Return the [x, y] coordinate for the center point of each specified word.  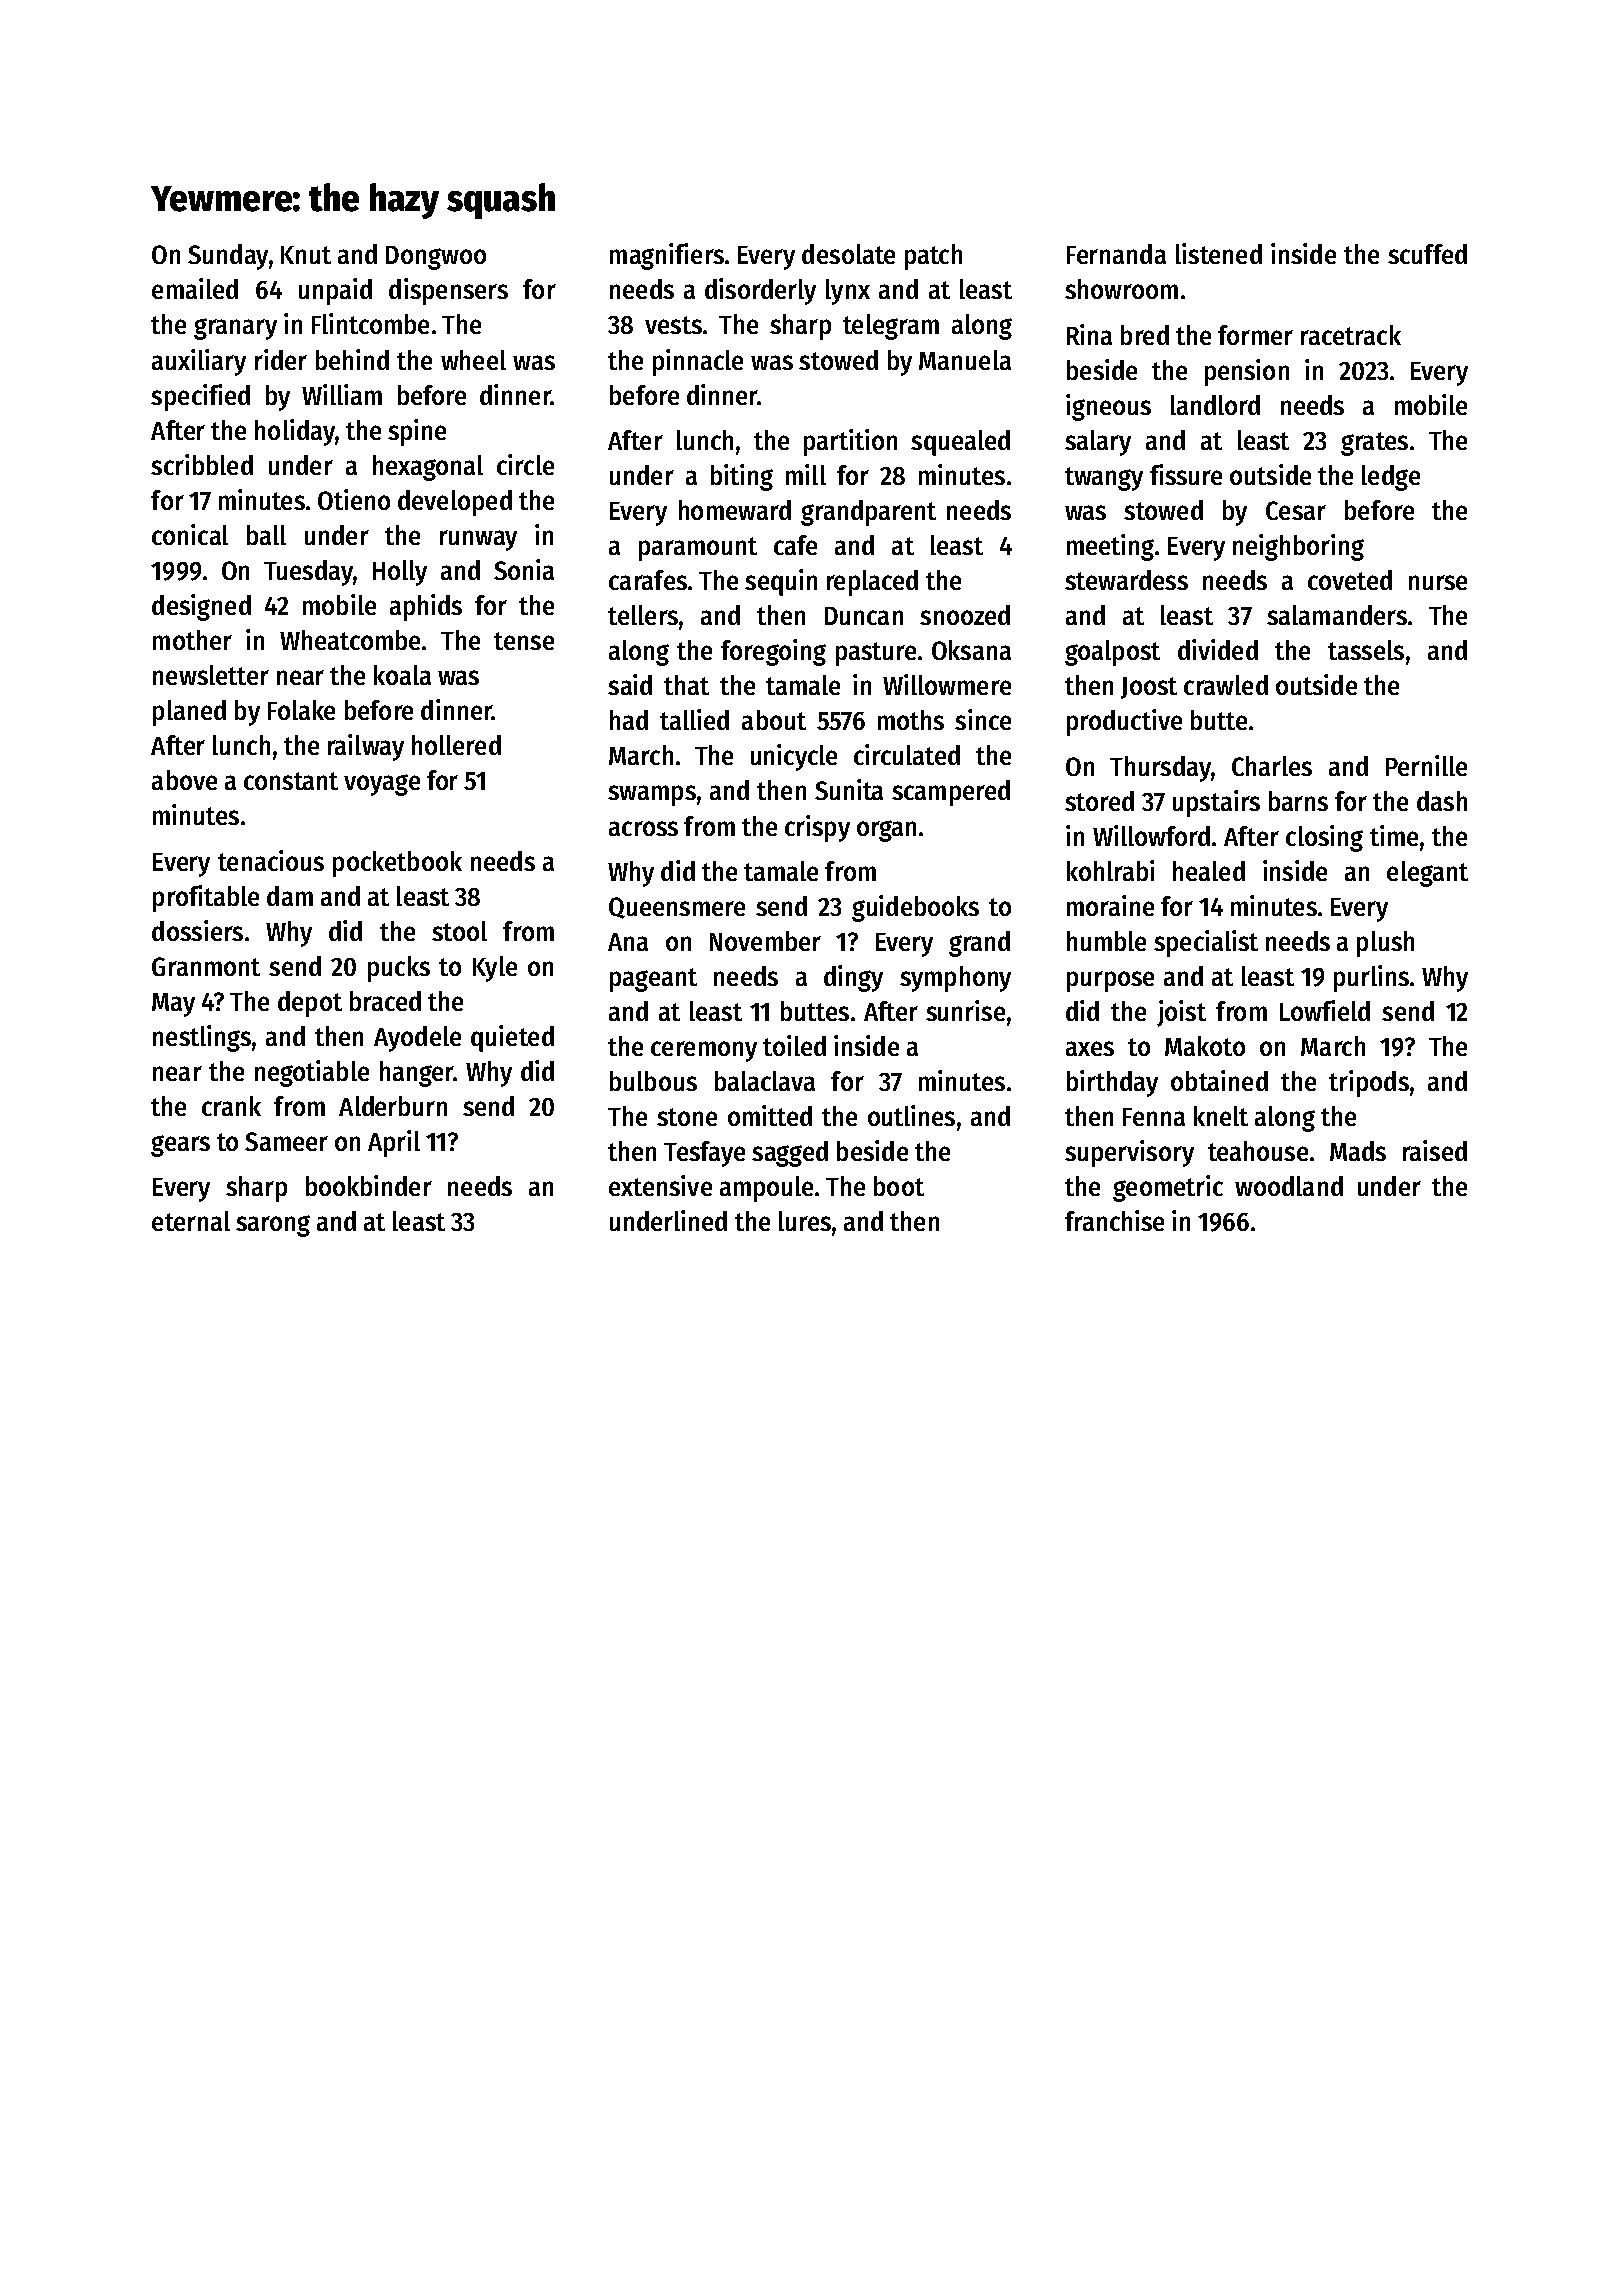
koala [402, 675]
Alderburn [393, 1106]
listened [1219, 253]
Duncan [864, 616]
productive [1124, 722]
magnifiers [667, 256]
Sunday [228, 257]
